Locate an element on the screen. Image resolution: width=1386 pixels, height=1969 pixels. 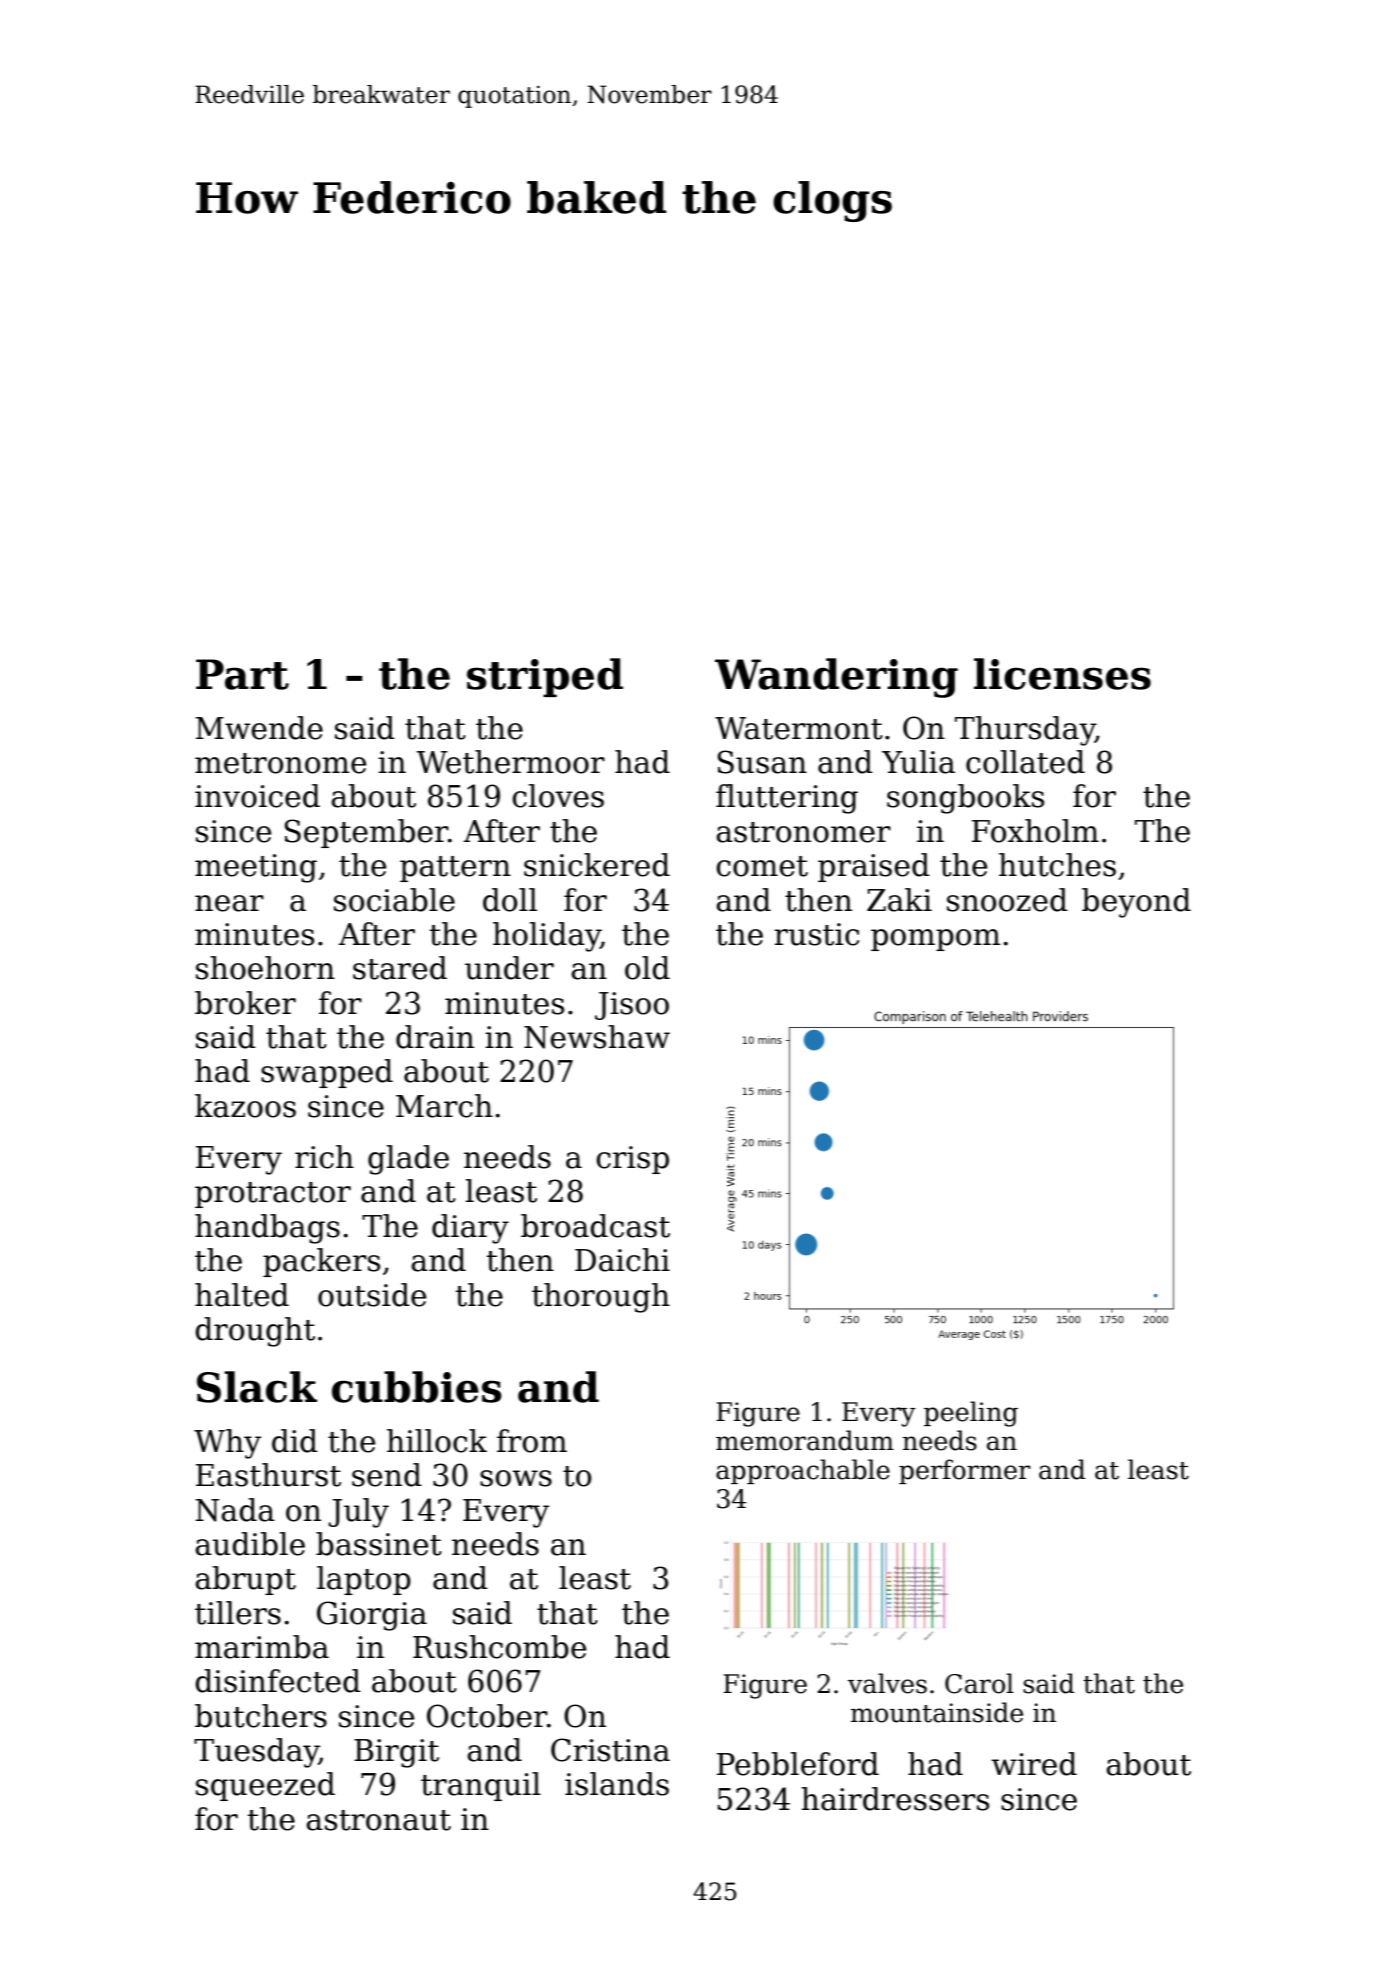
valves is located at coordinates (887, 1683).
